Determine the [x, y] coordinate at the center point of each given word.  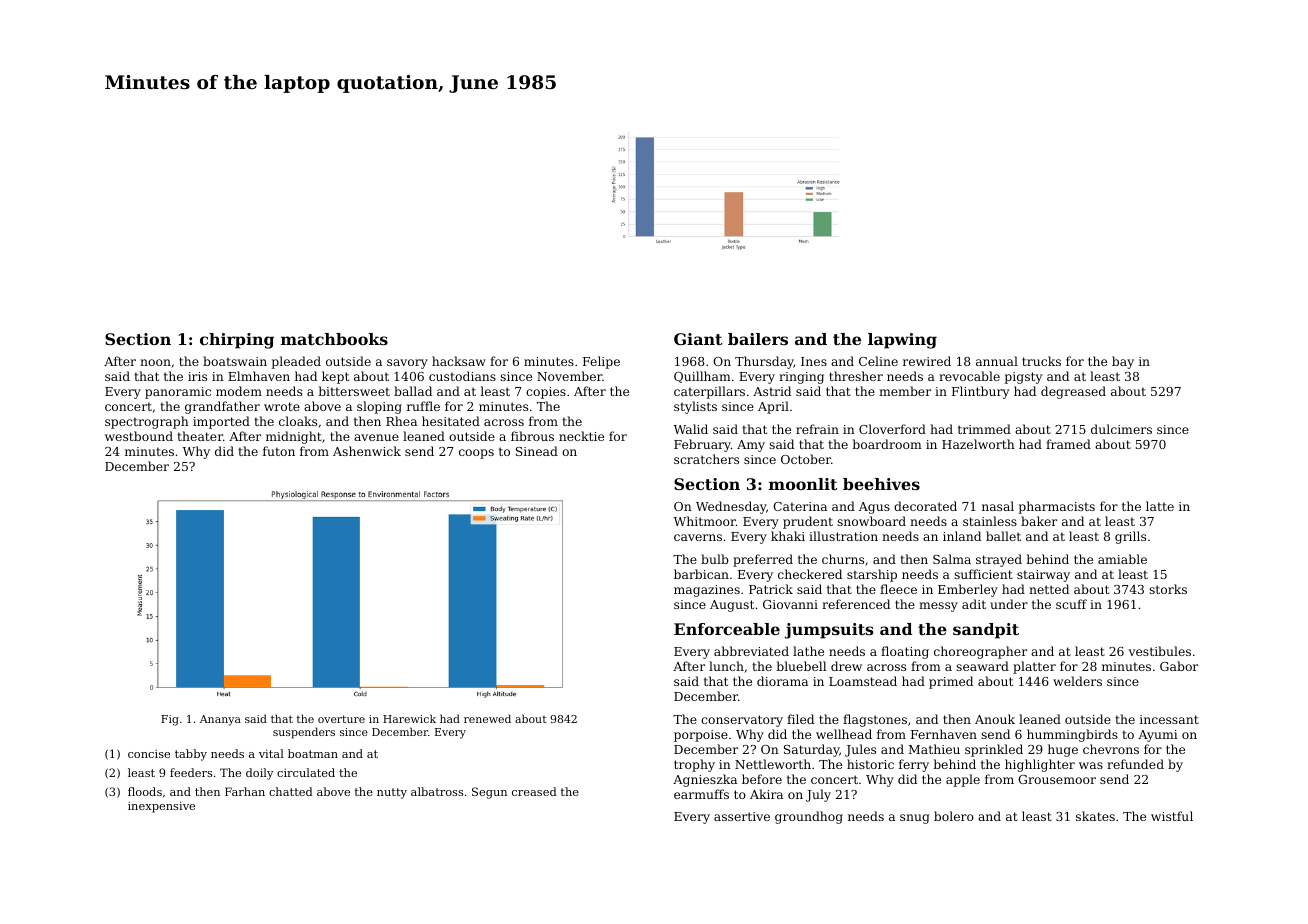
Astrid [772, 391]
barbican [701, 574]
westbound [139, 436]
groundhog [809, 817]
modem [239, 391]
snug [915, 819]
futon [279, 451]
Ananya [220, 720]
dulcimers [1121, 429]
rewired [927, 361]
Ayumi [1158, 736]
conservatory [742, 721]
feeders [191, 772]
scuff [1071, 604]
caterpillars [709, 392]
